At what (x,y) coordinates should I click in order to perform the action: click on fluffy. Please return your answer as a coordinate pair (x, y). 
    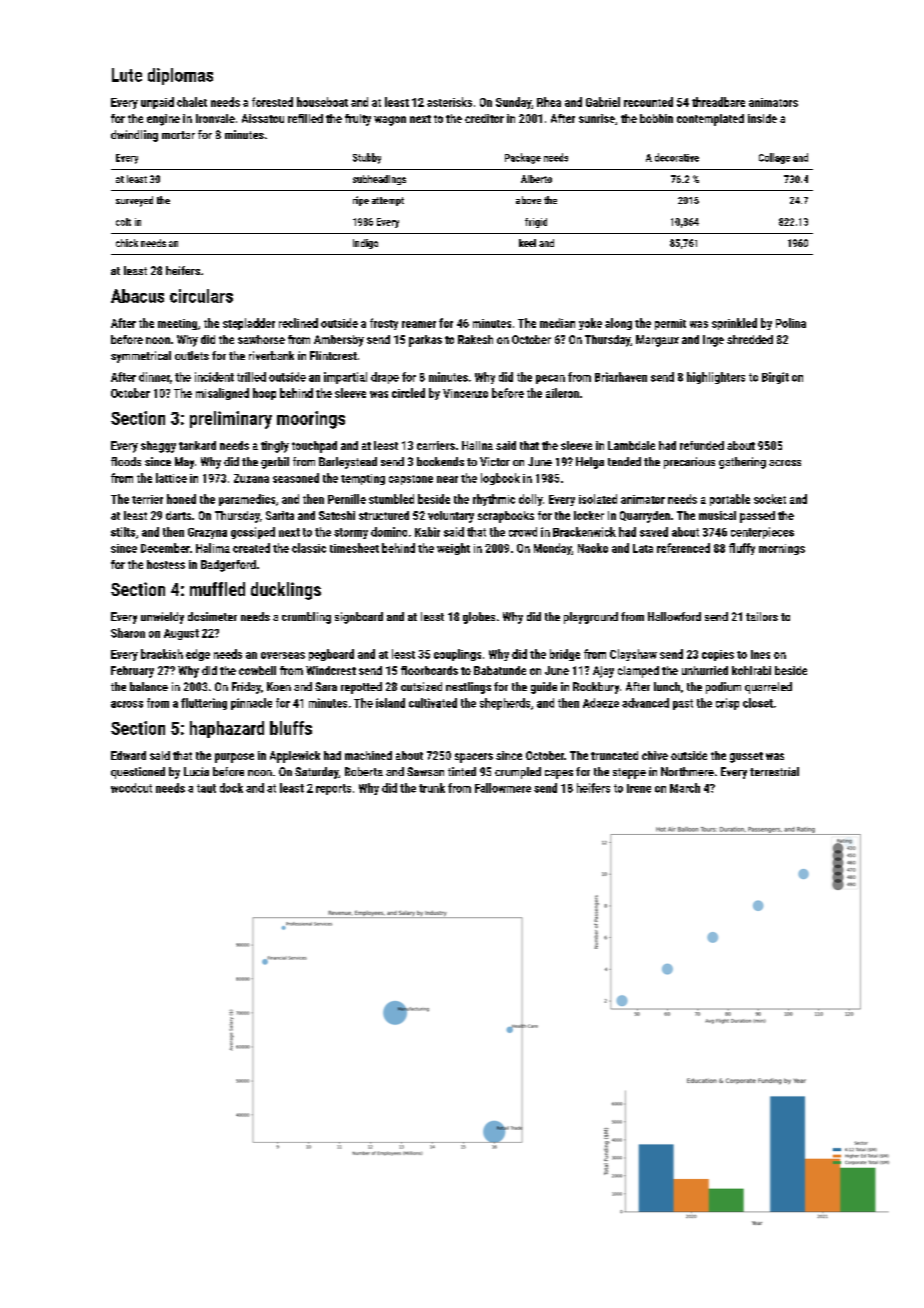
    Looking at the image, I should click on (742, 549).
